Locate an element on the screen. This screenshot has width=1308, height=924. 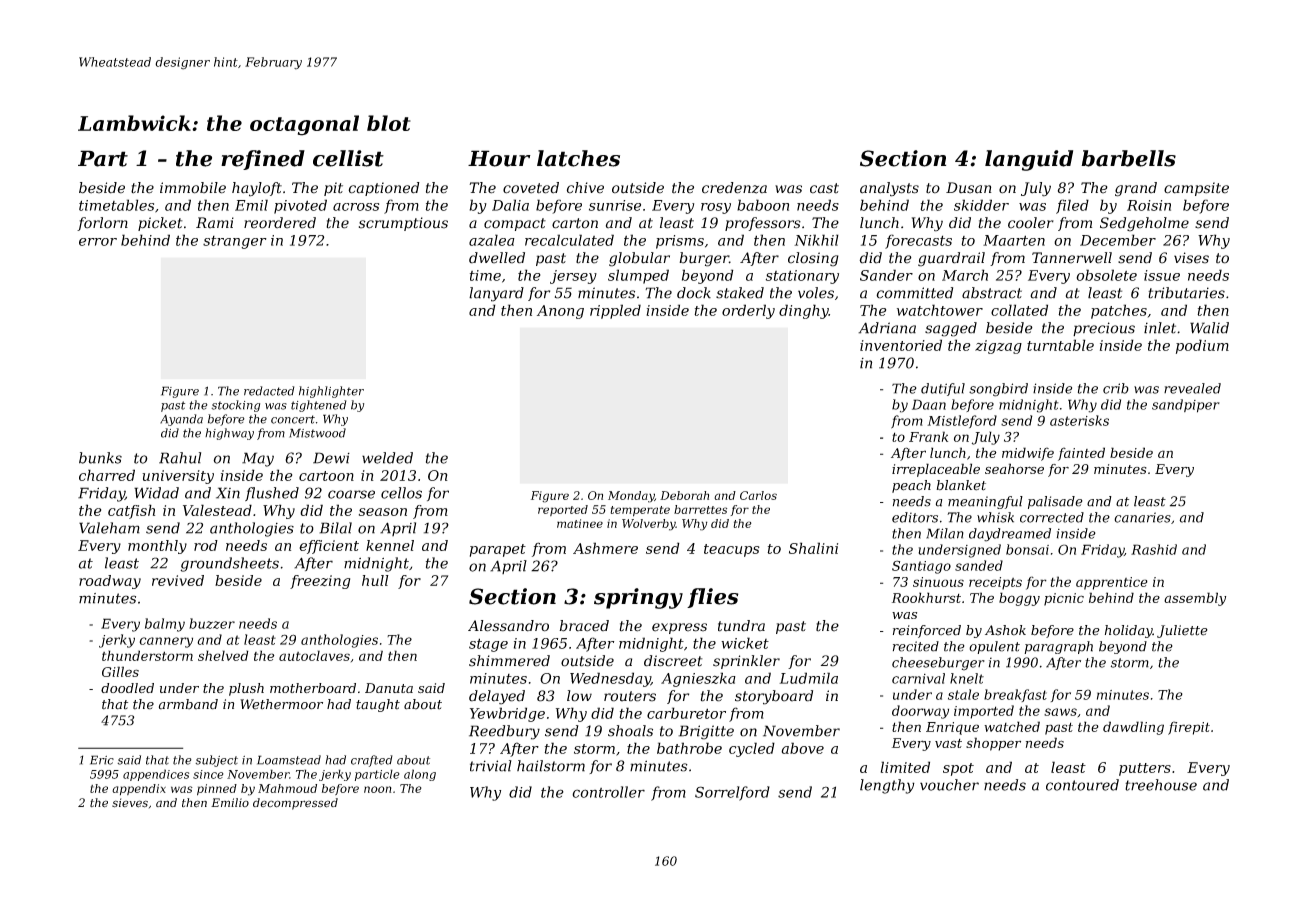
credenza is located at coordinates (734, 188).
